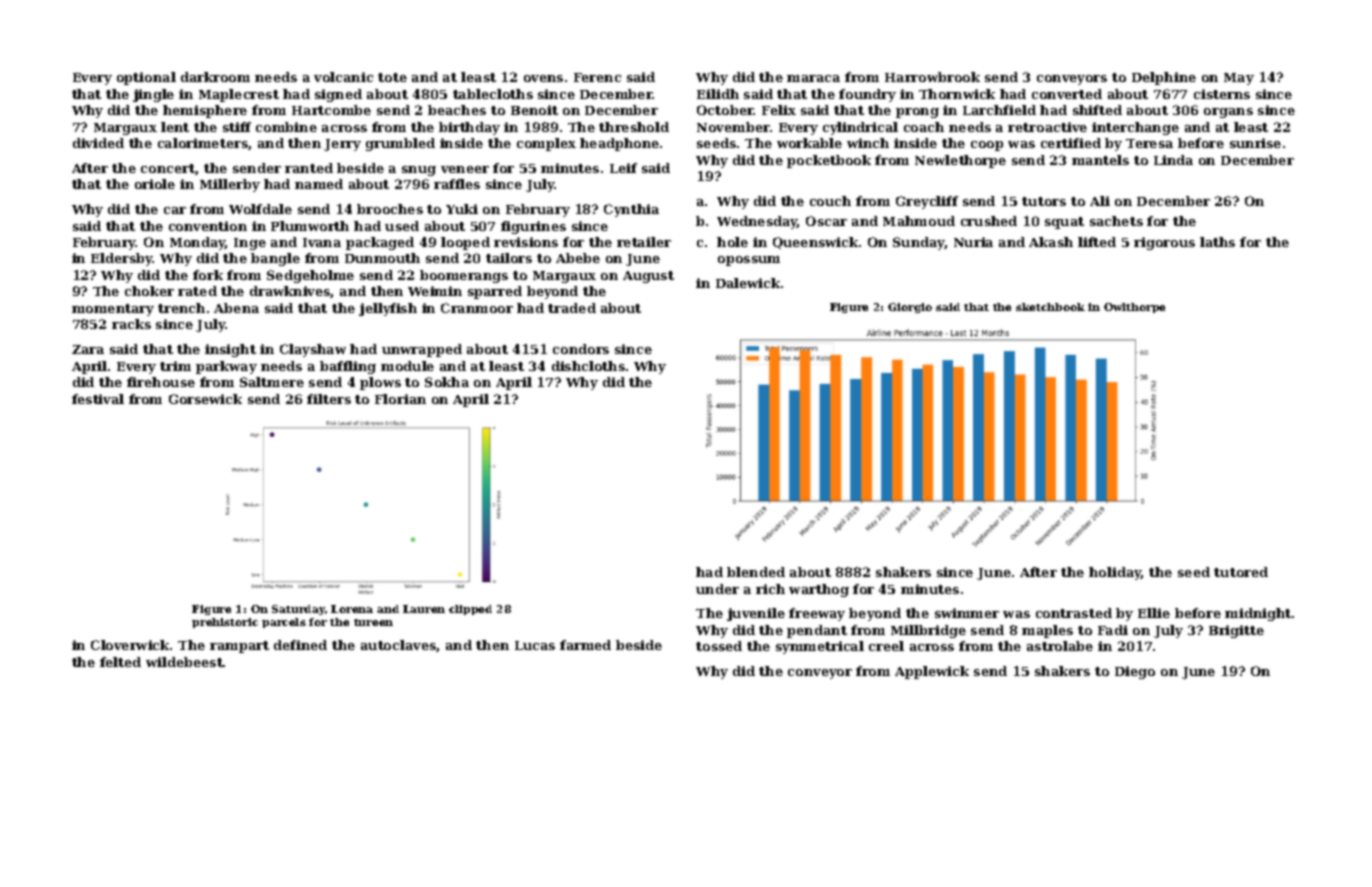  I want to click on condors, so click(581, 349).
